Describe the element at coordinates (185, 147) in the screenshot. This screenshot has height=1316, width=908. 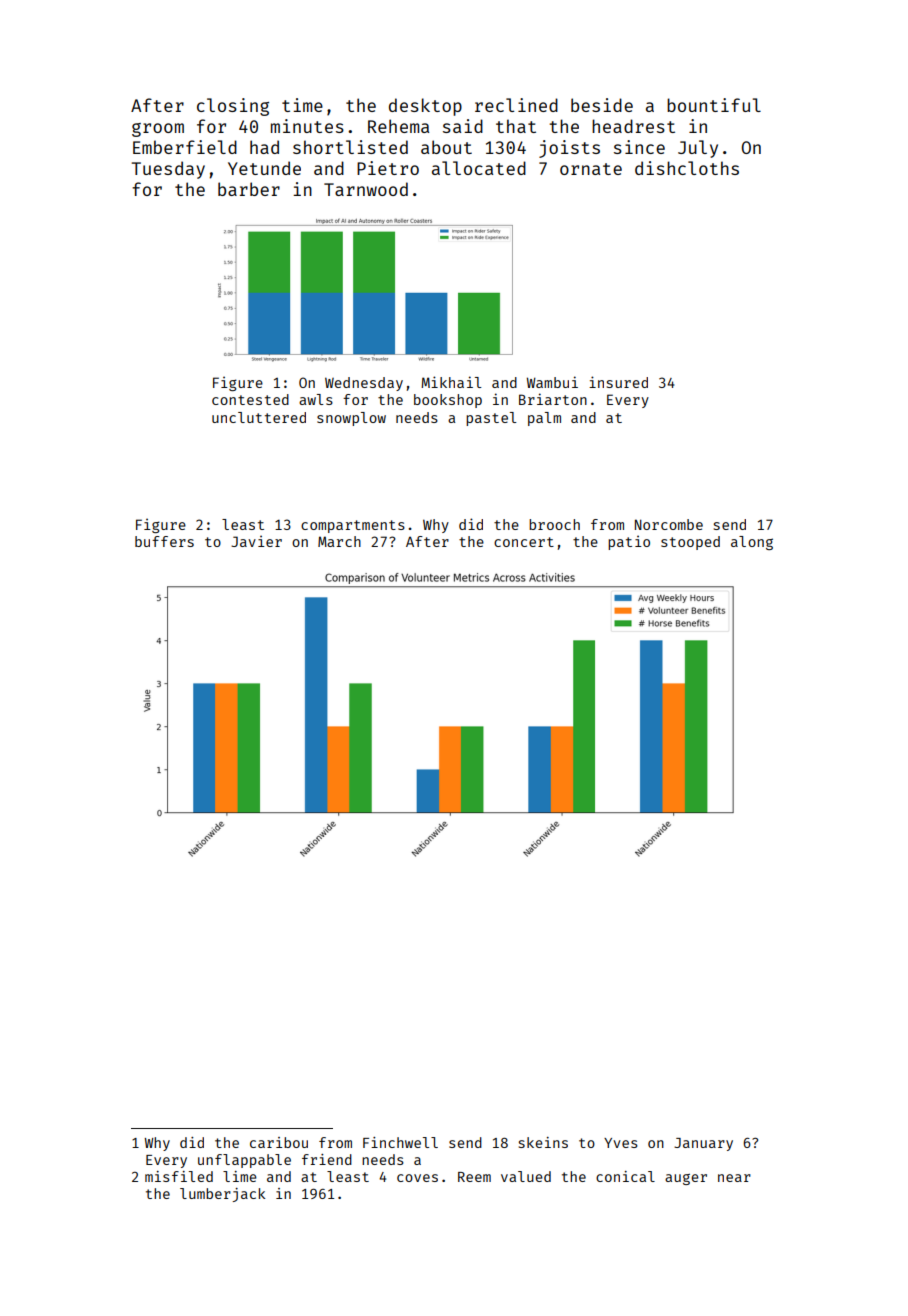
I see `Emberfield` at that location.
